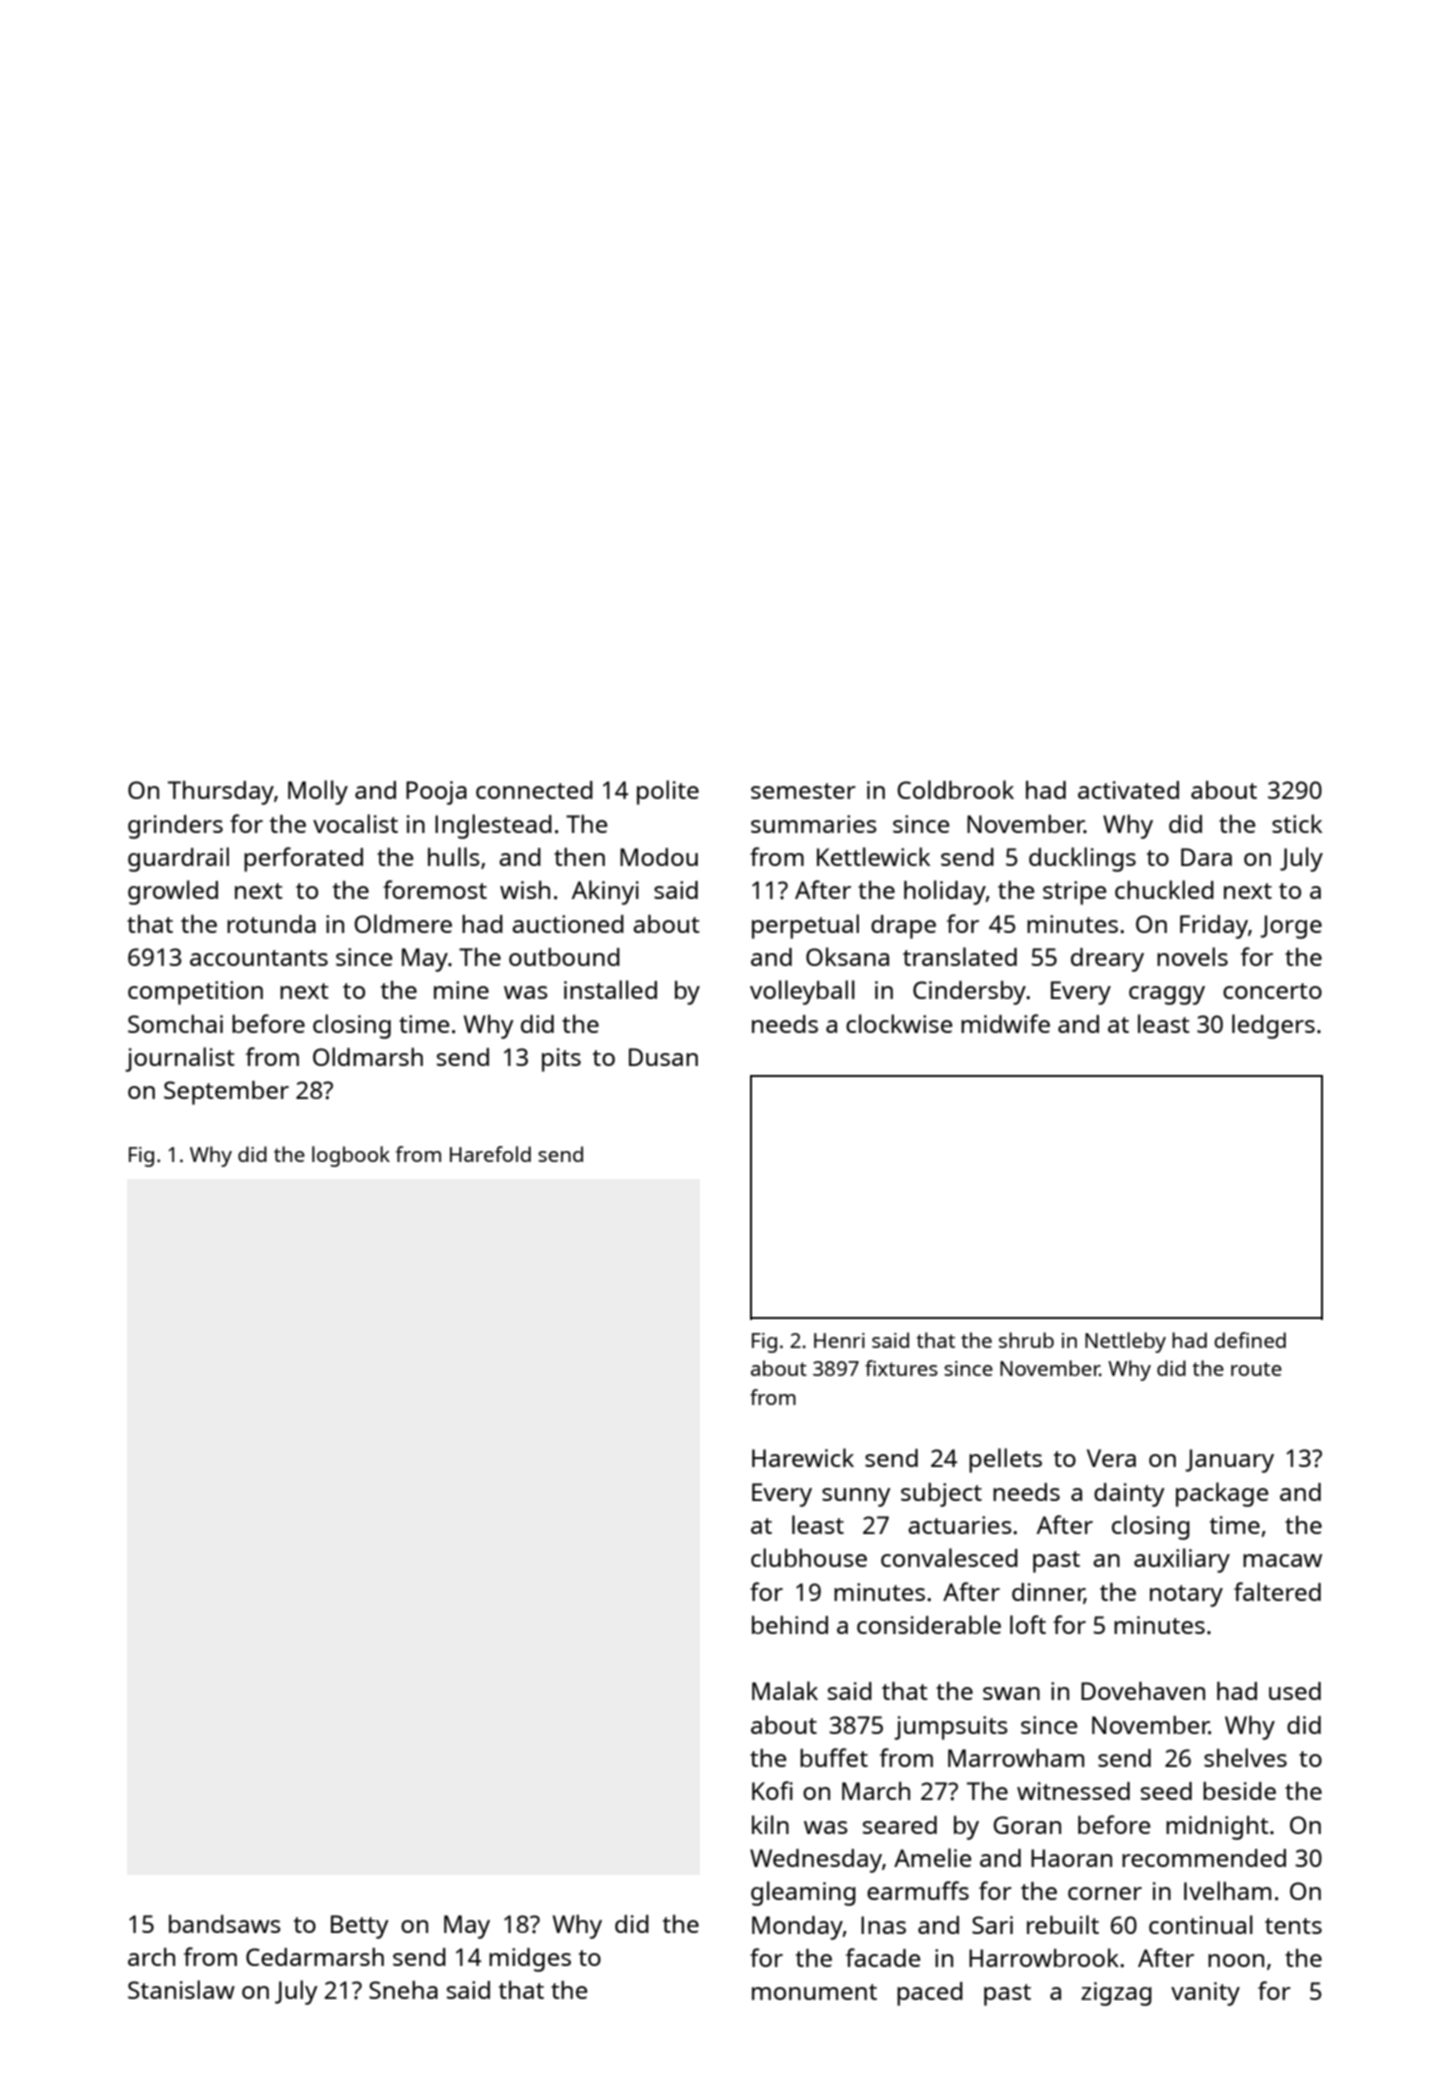 The height and width of the screenshot is (2100, 1450). I want to click on Stanislaw, so click(181, 1989).
